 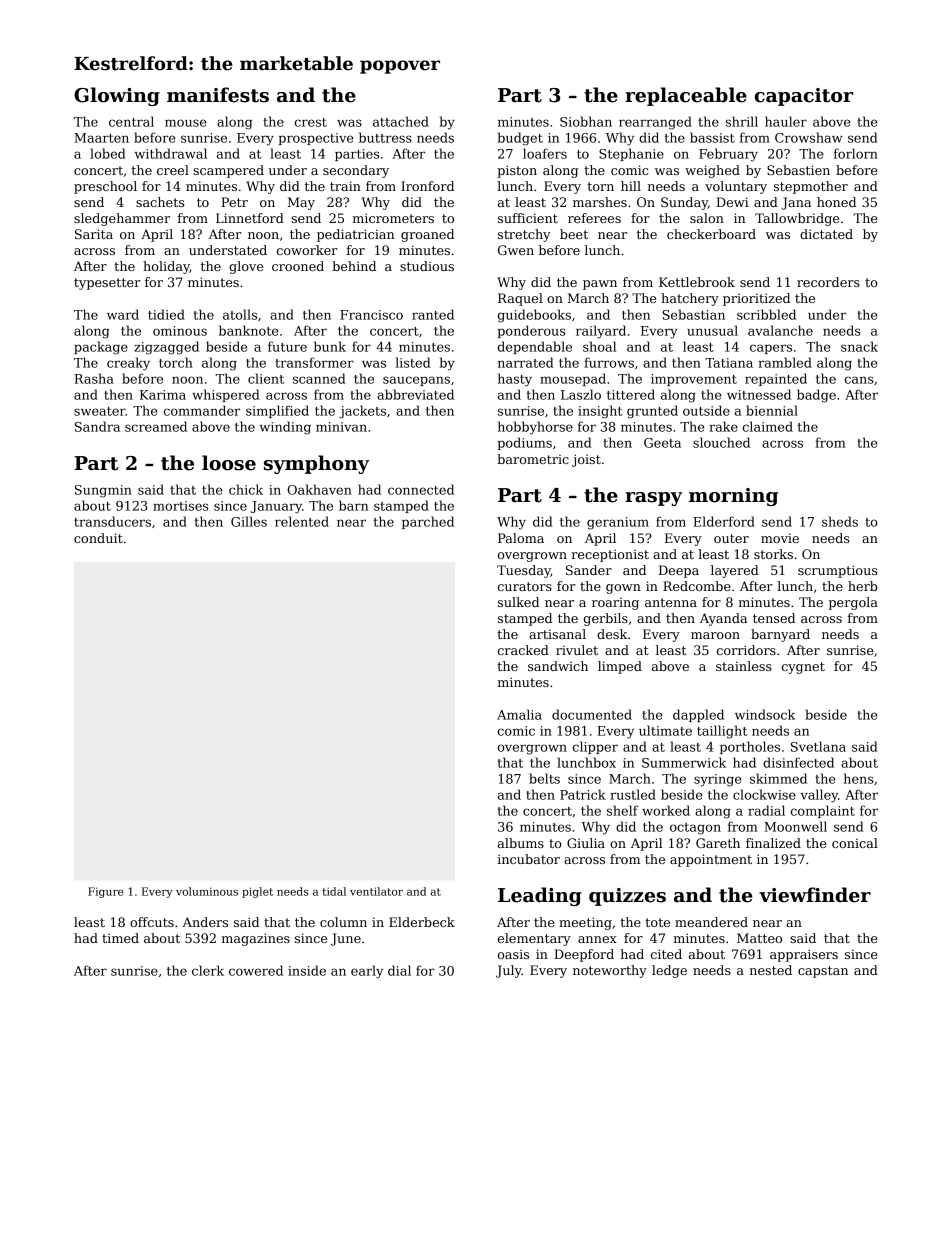 What do you see at coordinates (311, 122) in the screenshot?
I see `crest` at bounding box center [311, 122].
